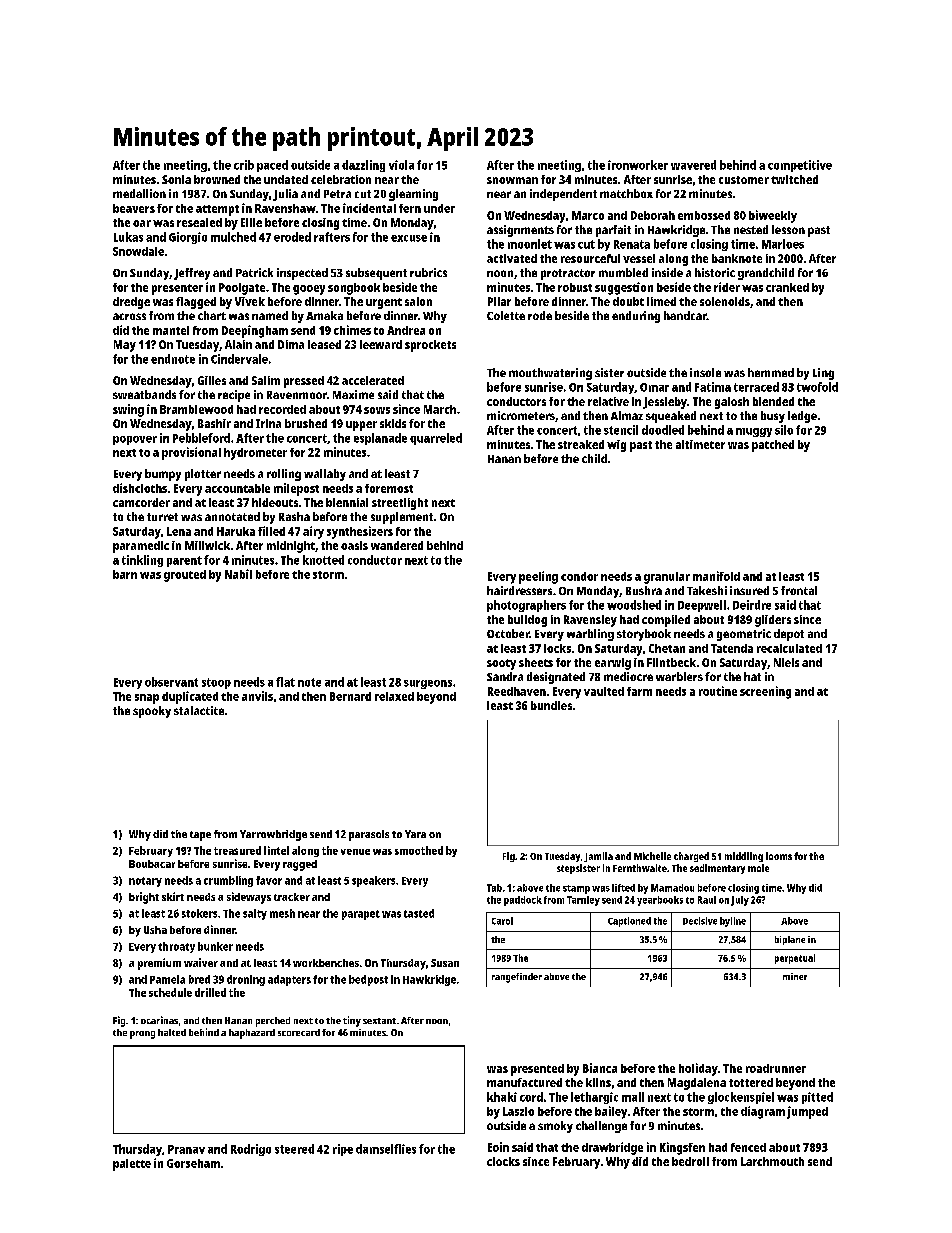 This document has width=952, height=1233. I want to click on depot, so click(789, 635).
